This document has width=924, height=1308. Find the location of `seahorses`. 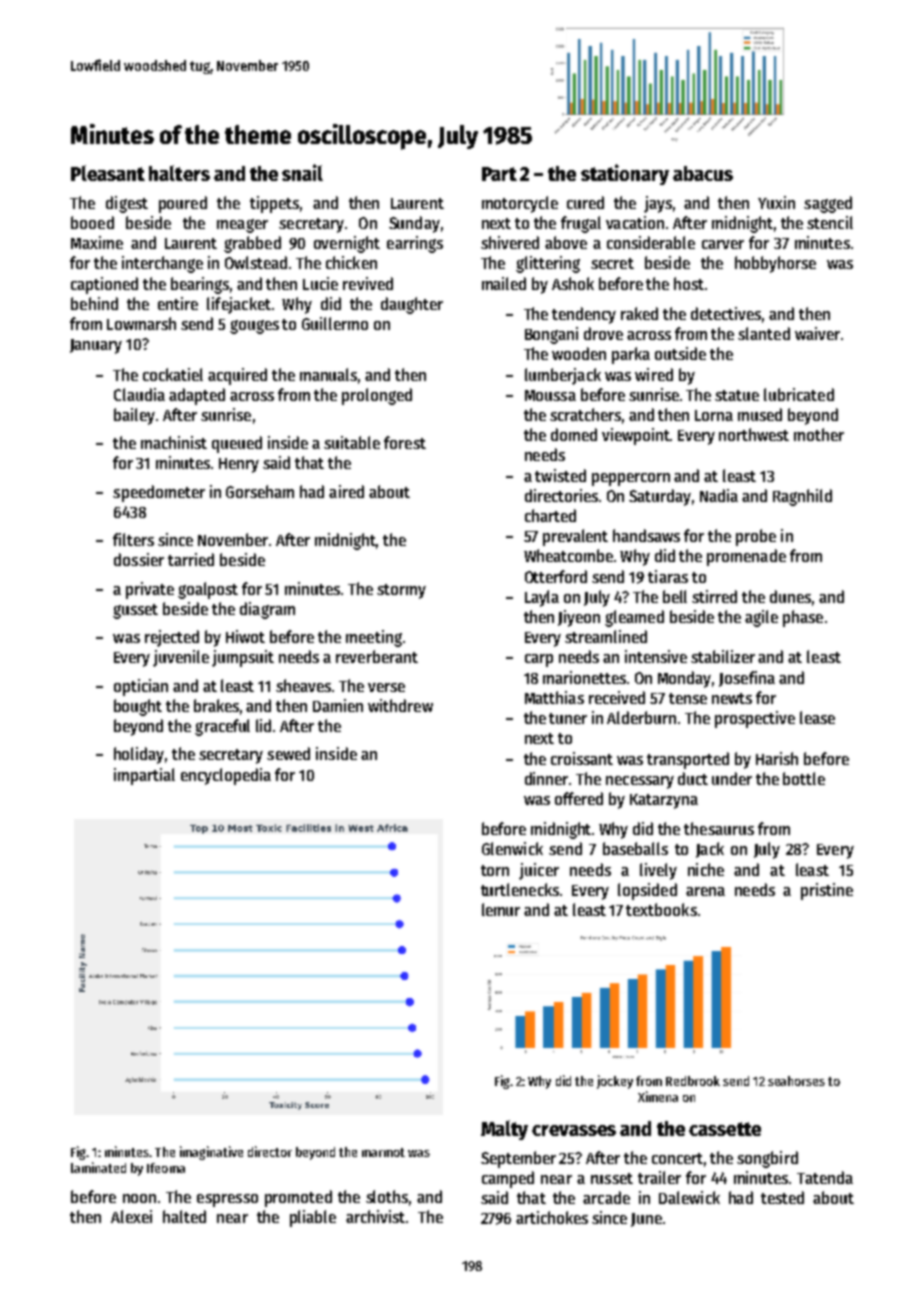

seahorses is located at coordinates (796, 1081).
